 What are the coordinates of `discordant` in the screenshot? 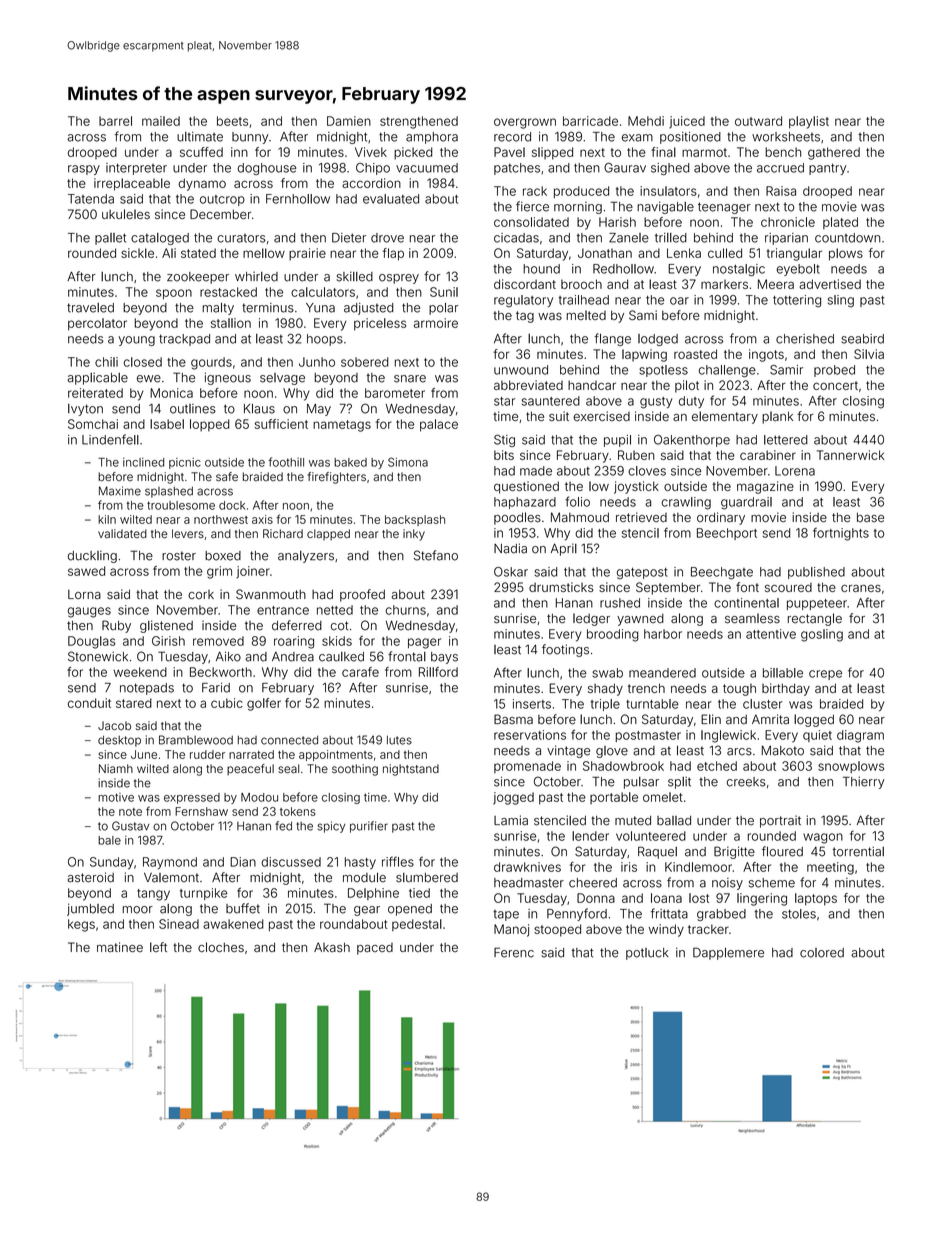 It's located at (525, 284).
